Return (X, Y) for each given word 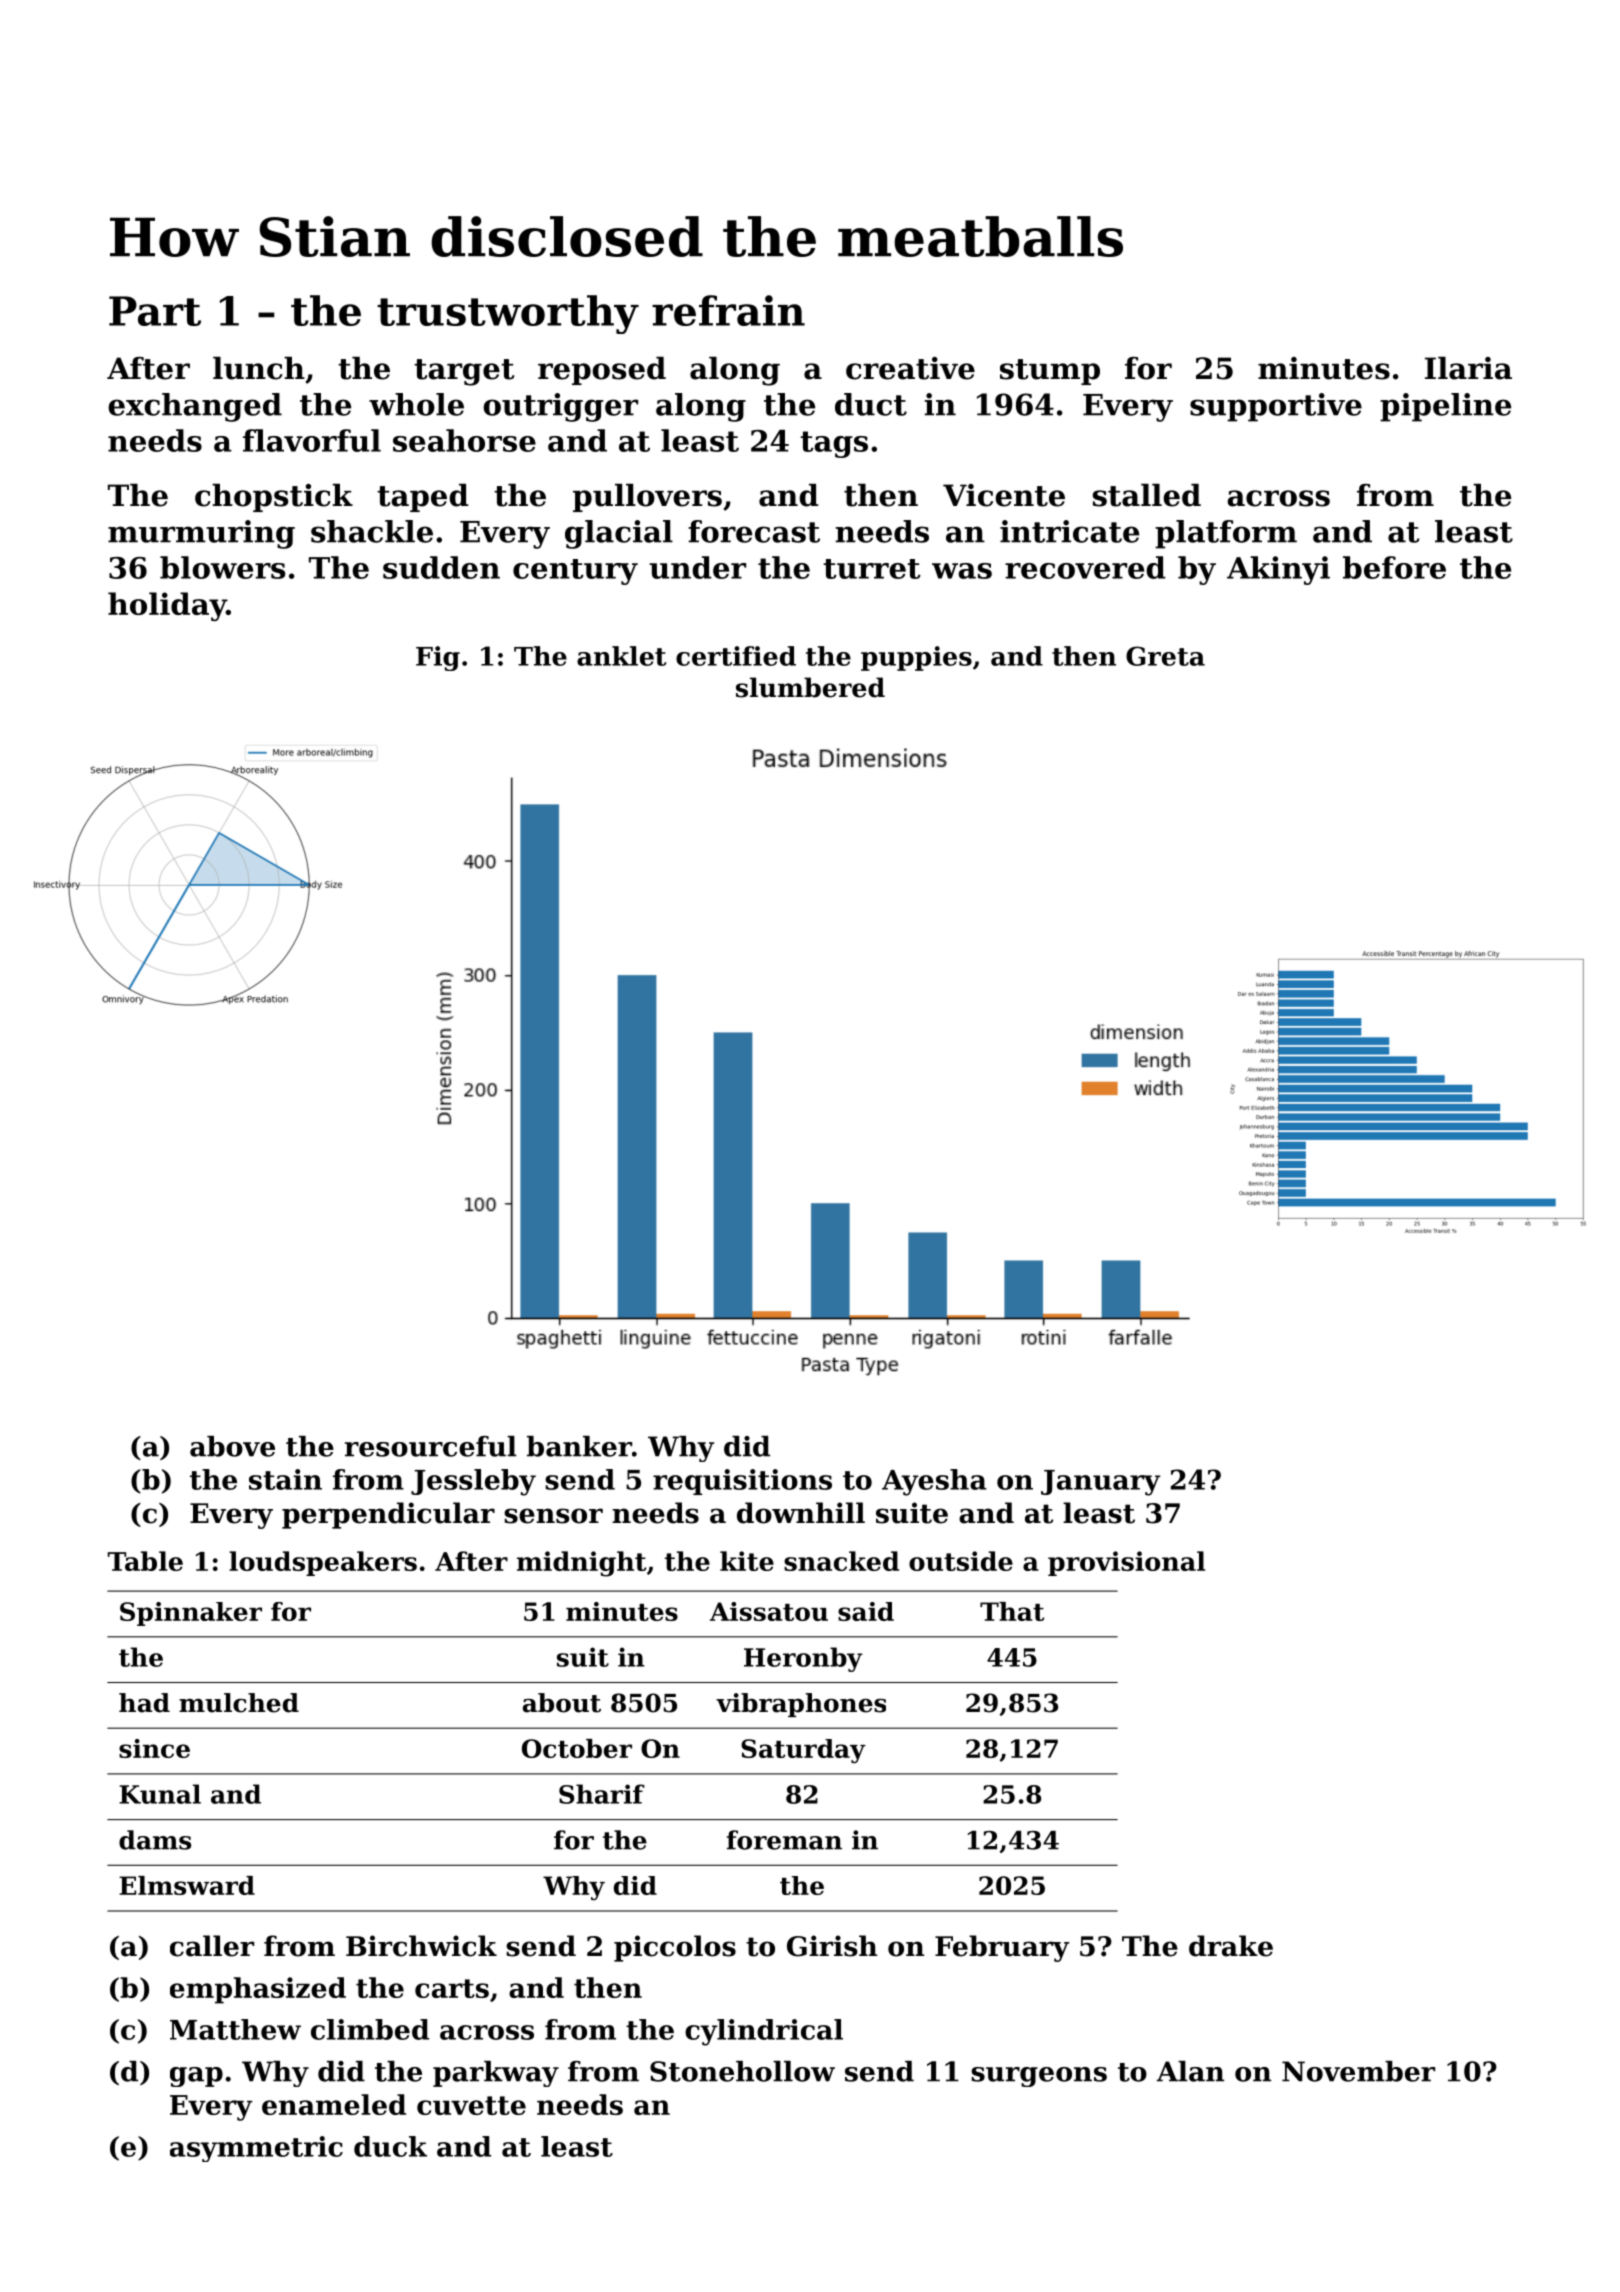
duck (390, 2146)
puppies (916, 658)
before (1394, 567)
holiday (167, 606)
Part (155, 311)
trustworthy (508, 314)
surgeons (1039, 2077)
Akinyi (1278, 570)
